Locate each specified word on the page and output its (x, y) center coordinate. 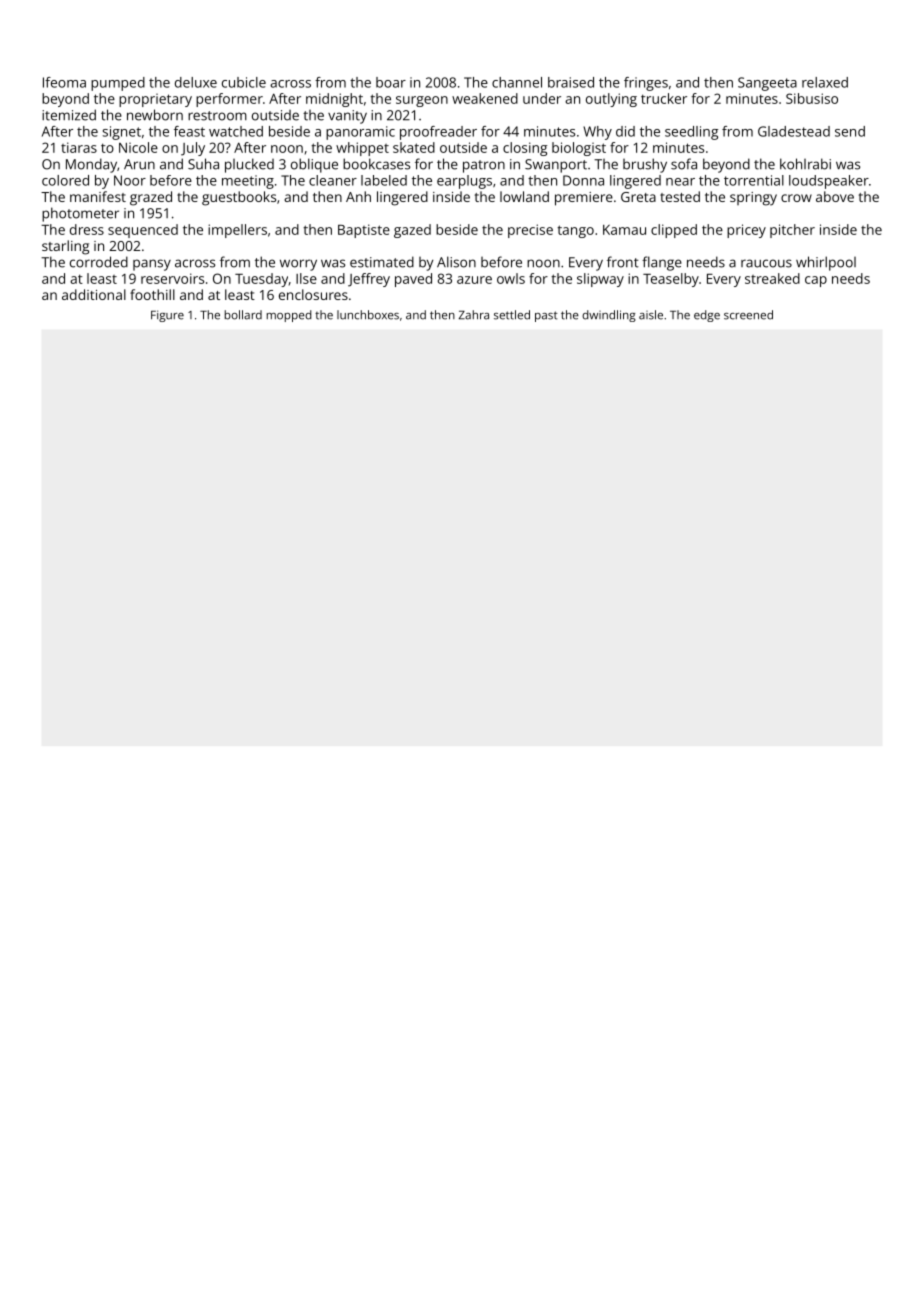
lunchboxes (368, 315)
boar (391, 82)
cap (816, 281)
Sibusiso (812, 98)
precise (530, 231)
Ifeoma (64, 82)
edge (707, 316)
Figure (167, 316)
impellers (237, 231)
